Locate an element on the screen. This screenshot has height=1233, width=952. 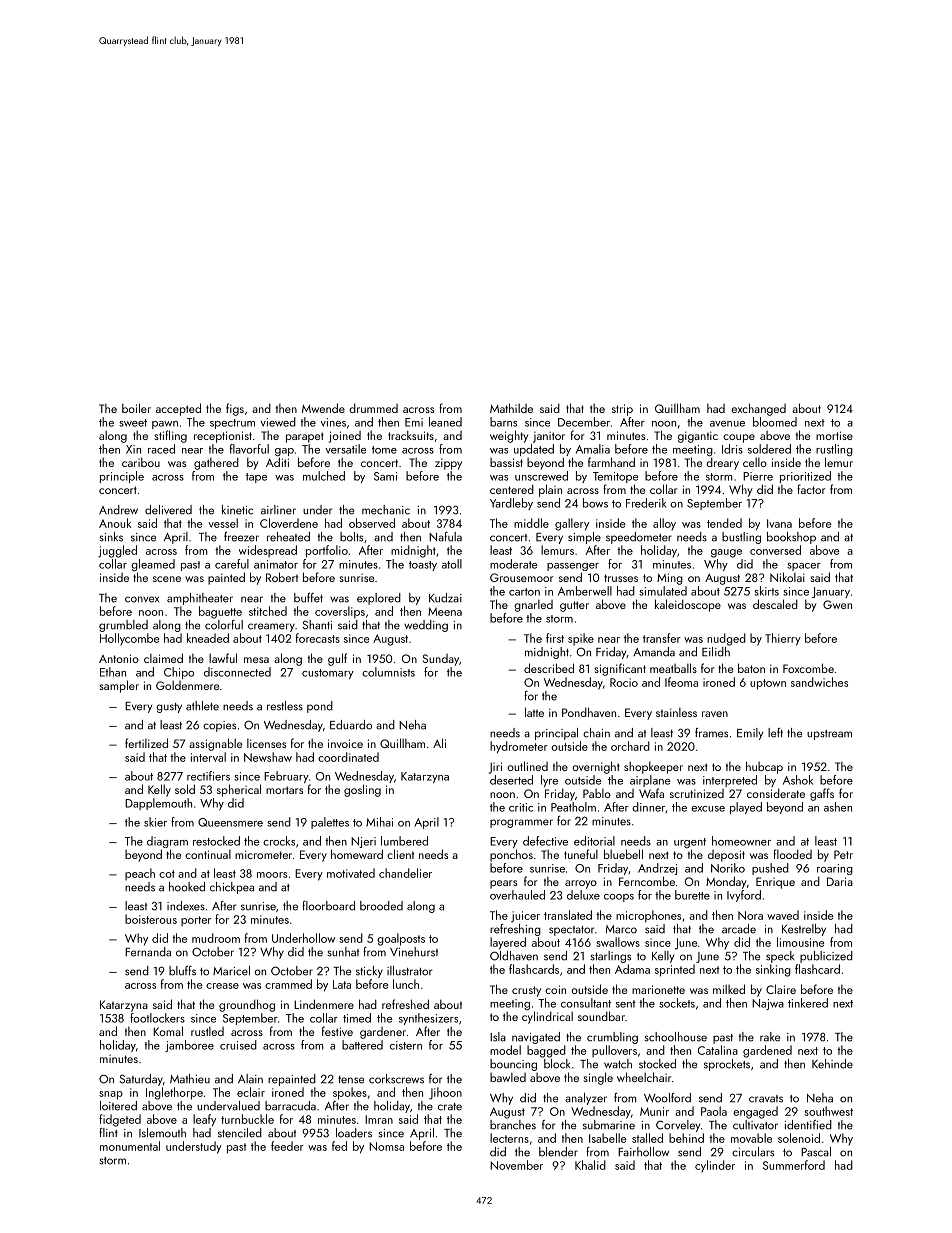
grumbled is located at coordinates (123, 626).
